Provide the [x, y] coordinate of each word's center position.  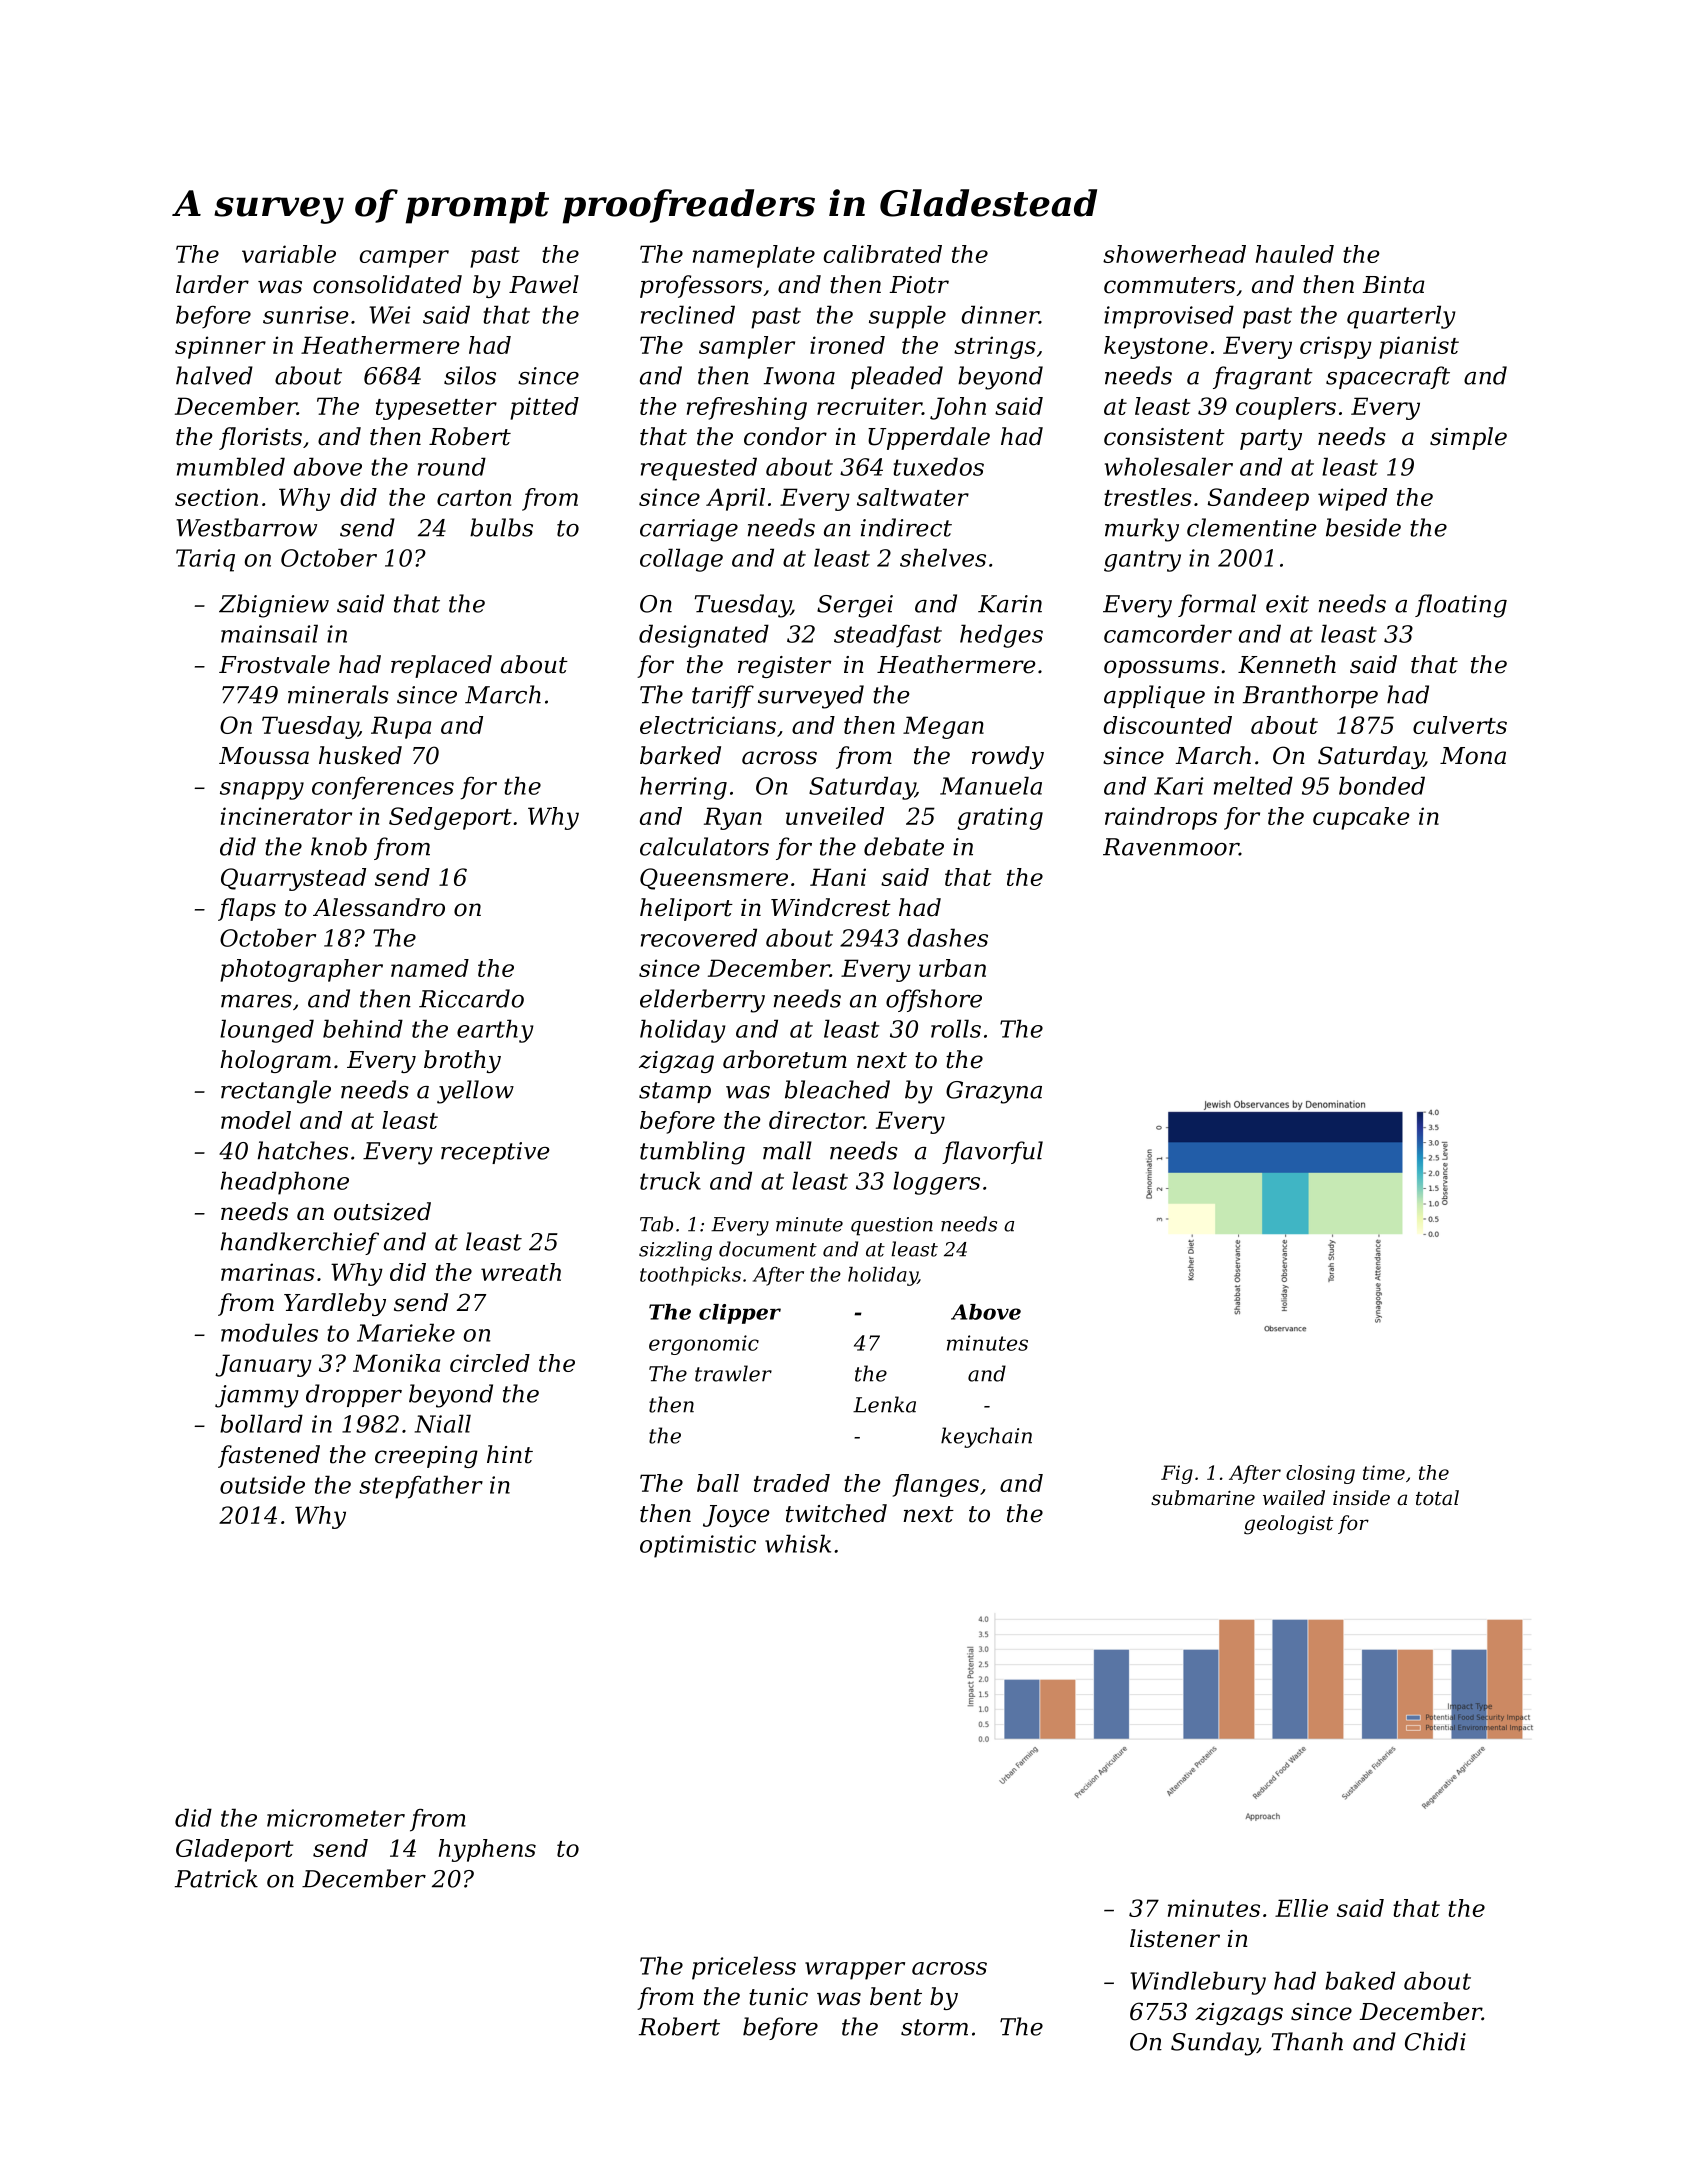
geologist [1288, 1525]
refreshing [747, 408]
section [216, 497]
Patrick [216, 1878]
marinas [268, 1272]
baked [1360, 1980]
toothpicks [690, 1276]
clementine [1251, 527]
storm [934, 2027]
